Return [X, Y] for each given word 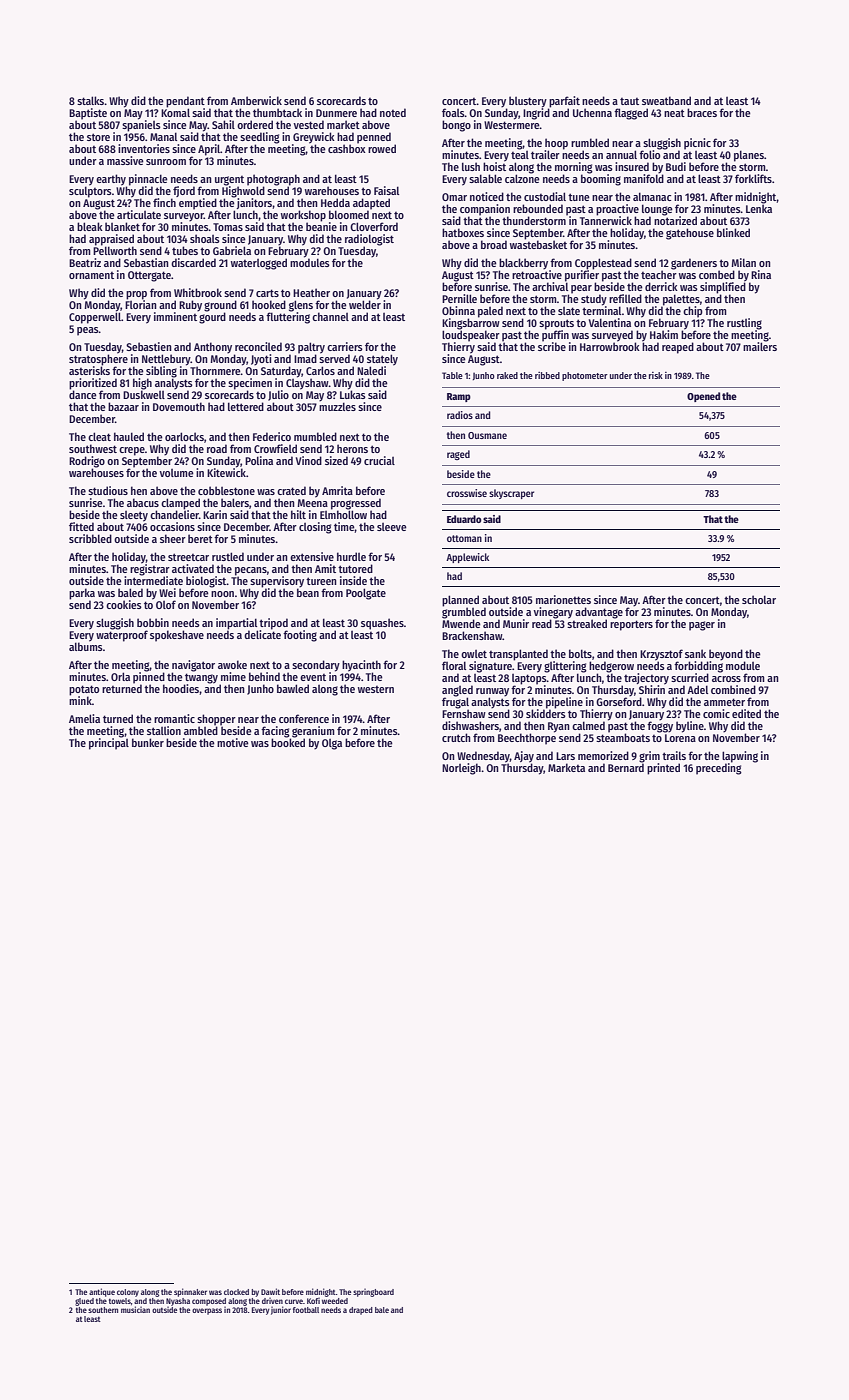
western [376, 689]
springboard [373, 1292]
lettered [246, 406]
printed [663, 769]
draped [361, 1311]
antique [102, 1292]
